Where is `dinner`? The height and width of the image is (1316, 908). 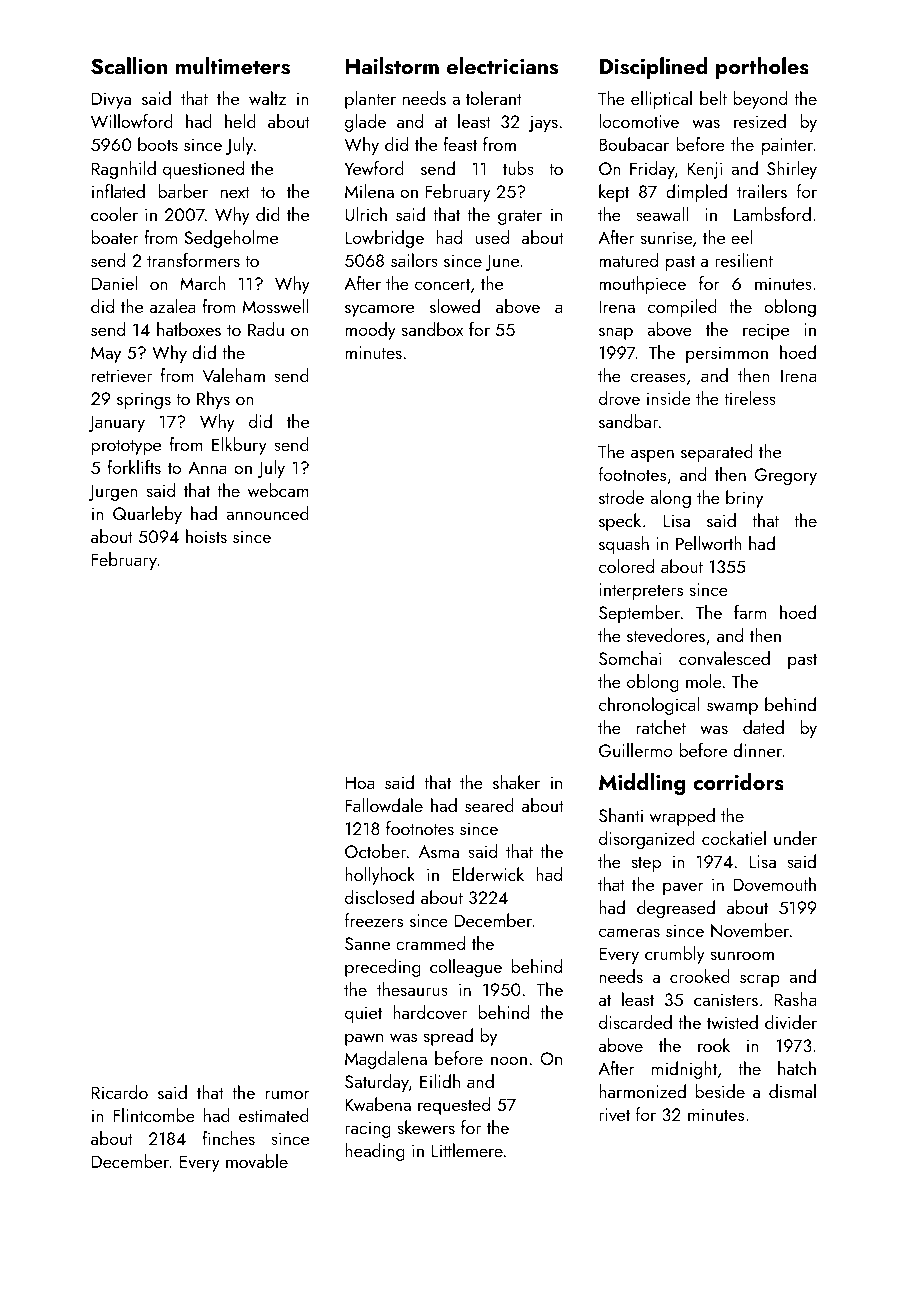 dinner is located at coordinates (757, 750).
